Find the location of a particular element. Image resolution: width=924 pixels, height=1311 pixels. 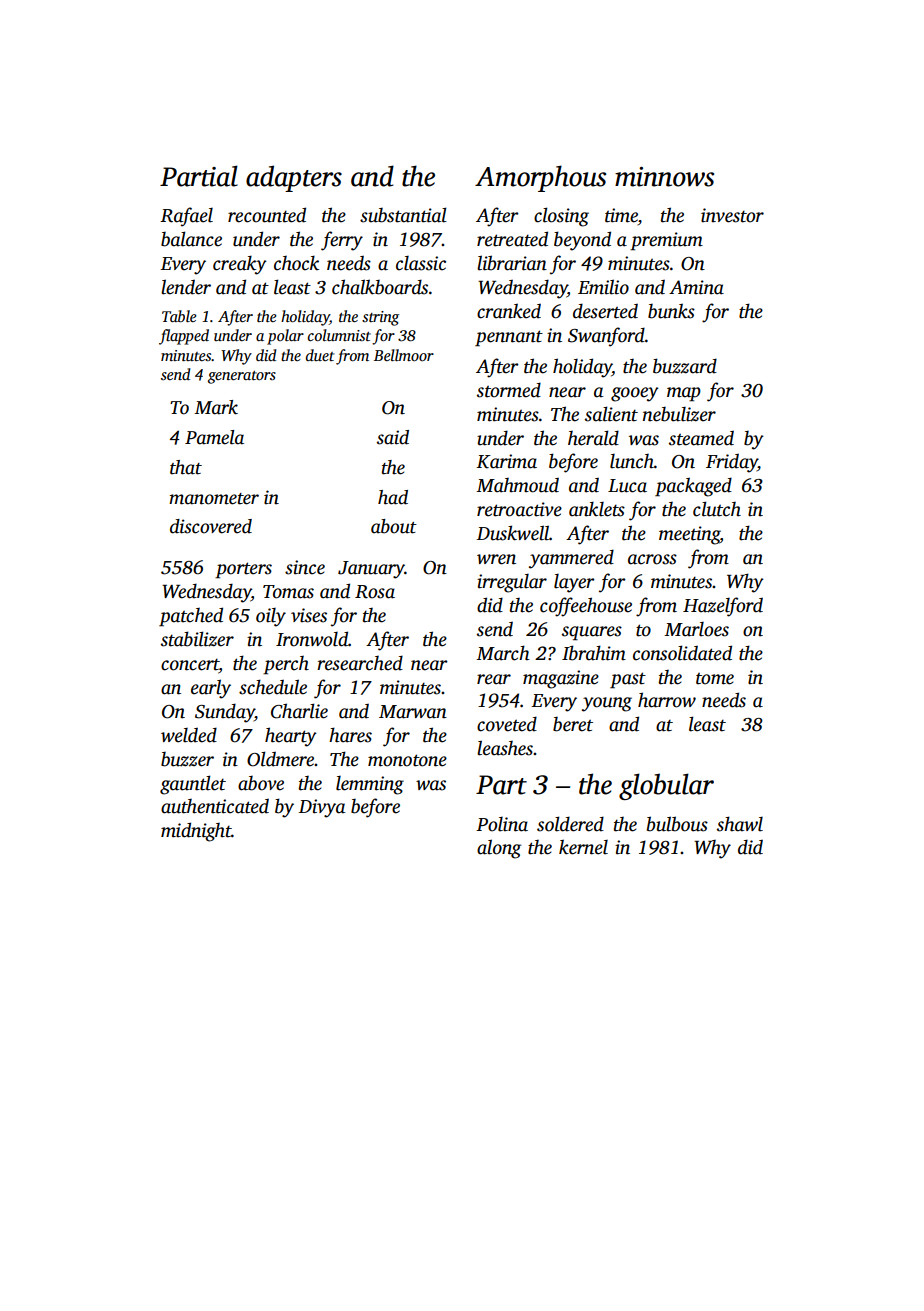

along is located at coordinates (499, 849).
